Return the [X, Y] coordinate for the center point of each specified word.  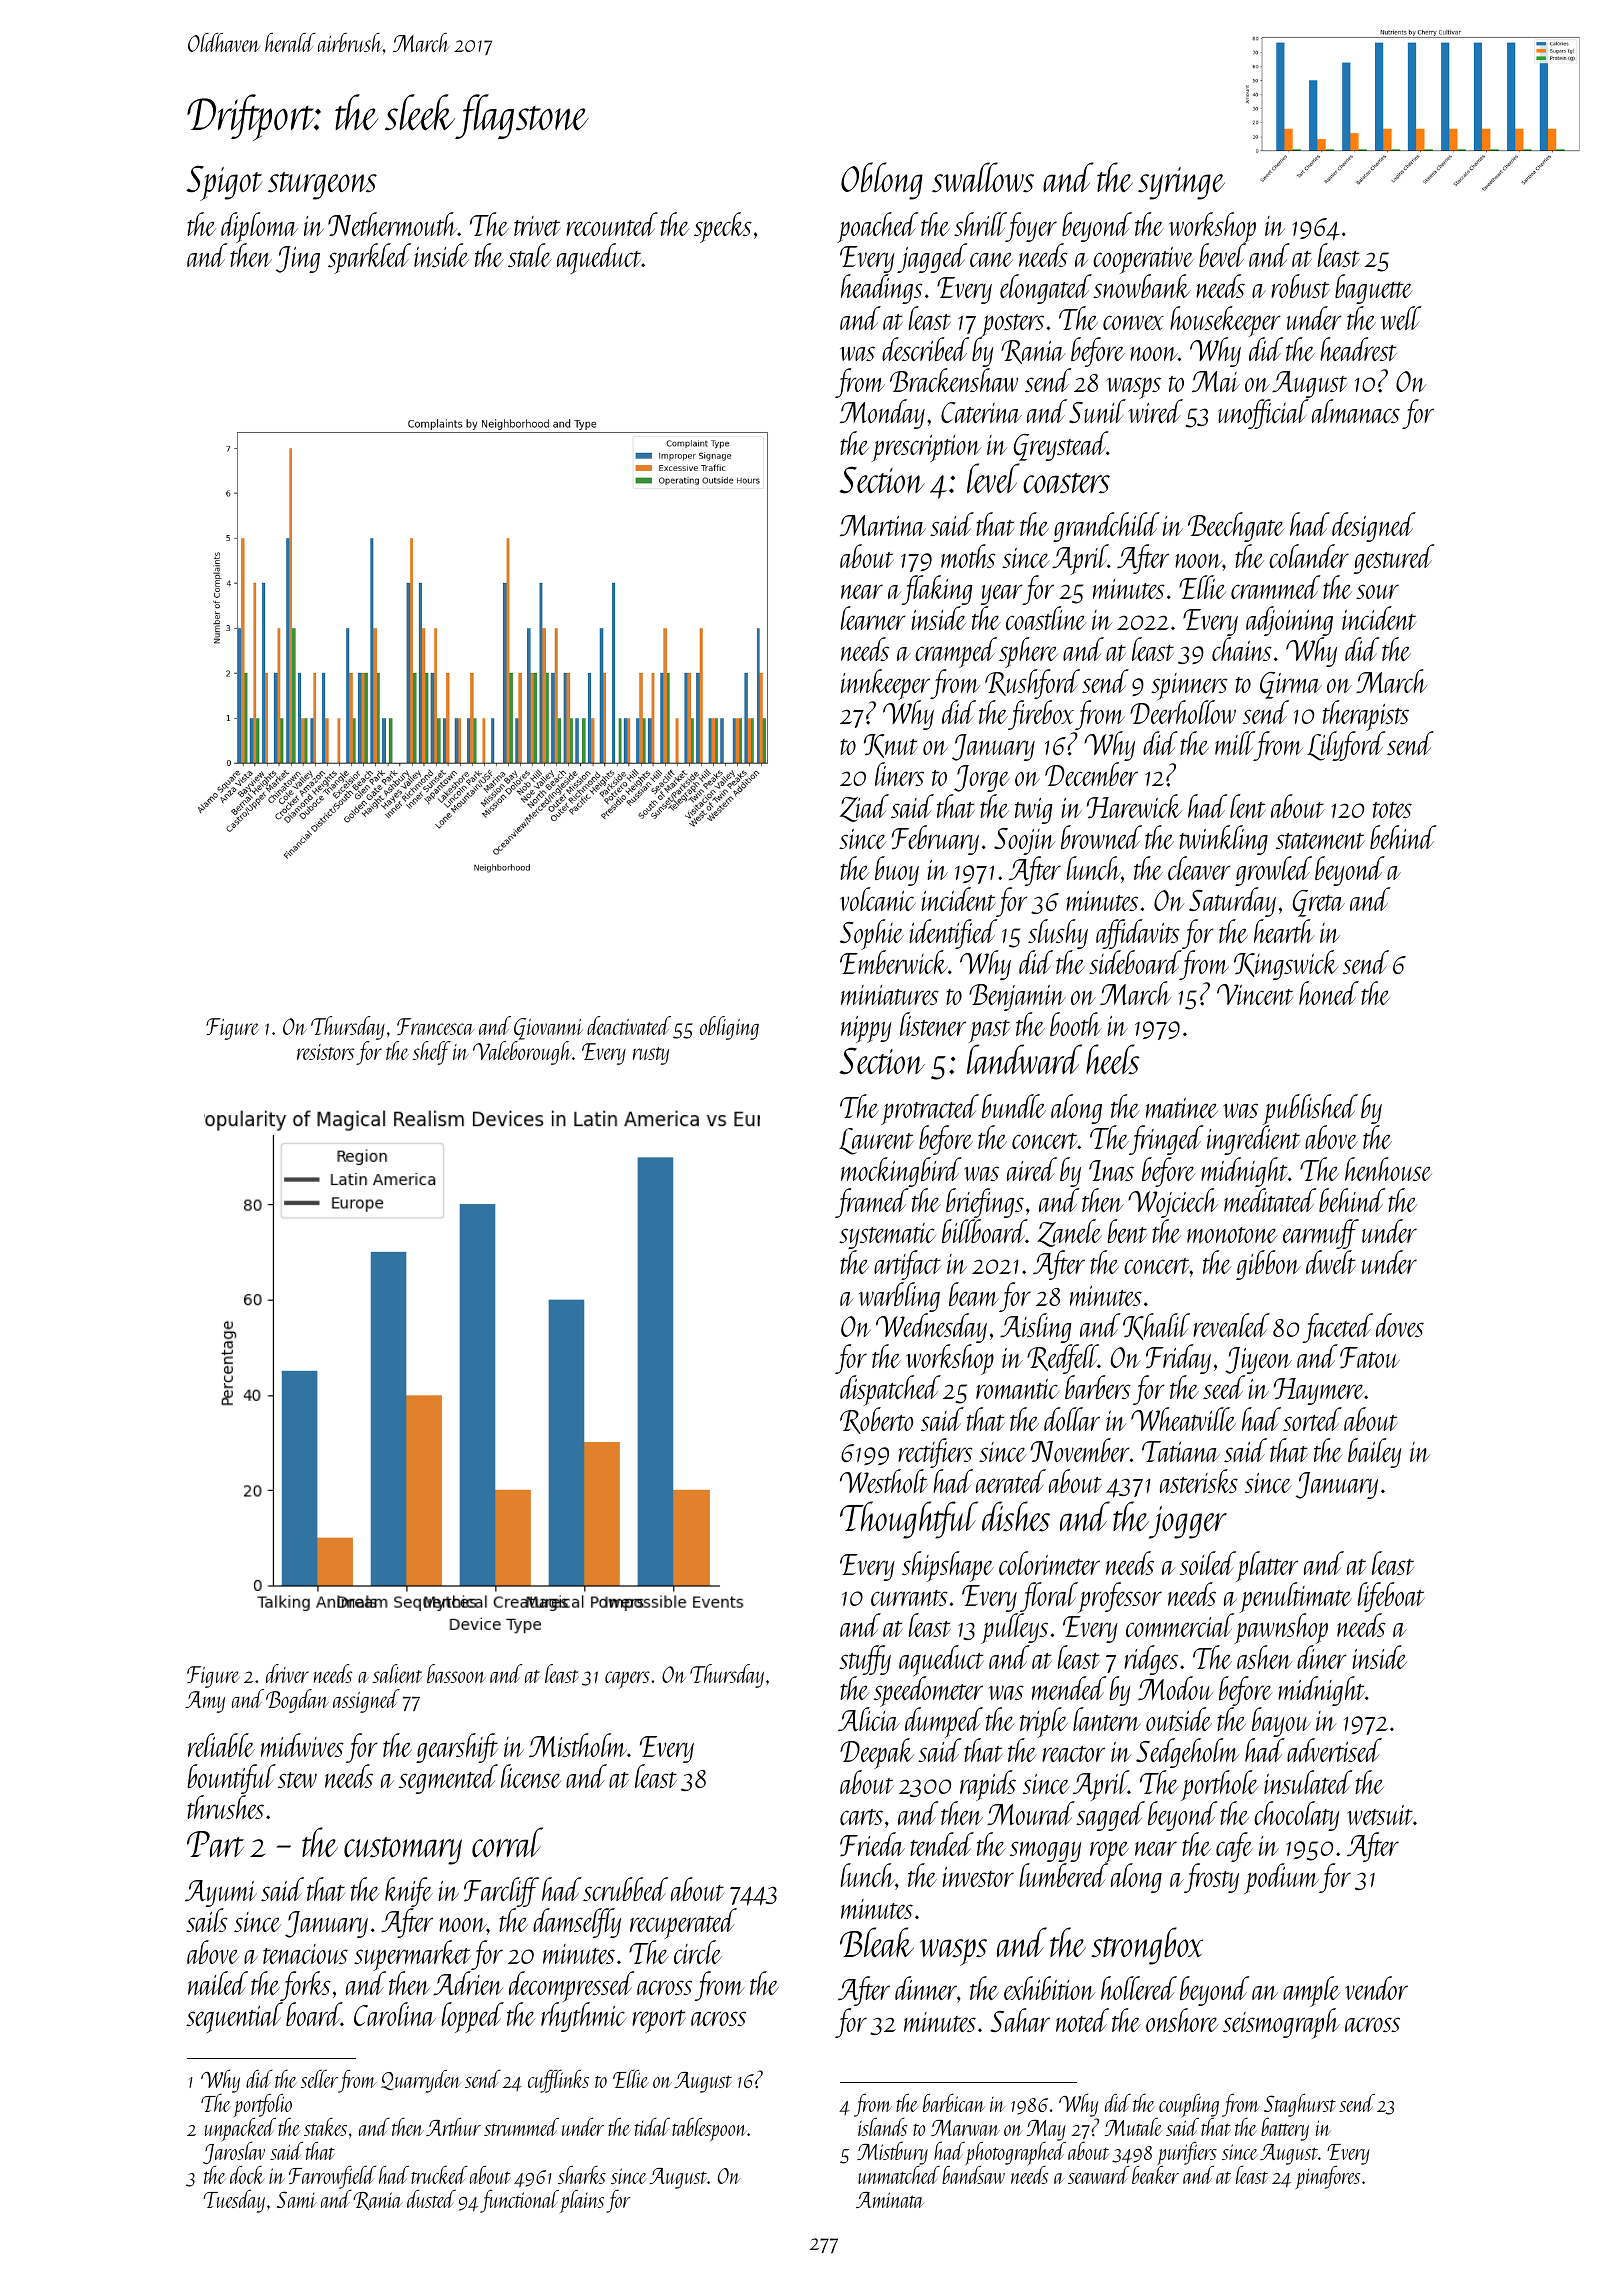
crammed [1275, 587]
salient [398, 1673]
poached [877, 227]
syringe [1181, 183]
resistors [325, 1052]
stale [530, 255]
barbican [954, 2102]
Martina [883, 525]
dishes [1016, 1516]
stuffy [865, 1660]
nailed [218, 1983]
